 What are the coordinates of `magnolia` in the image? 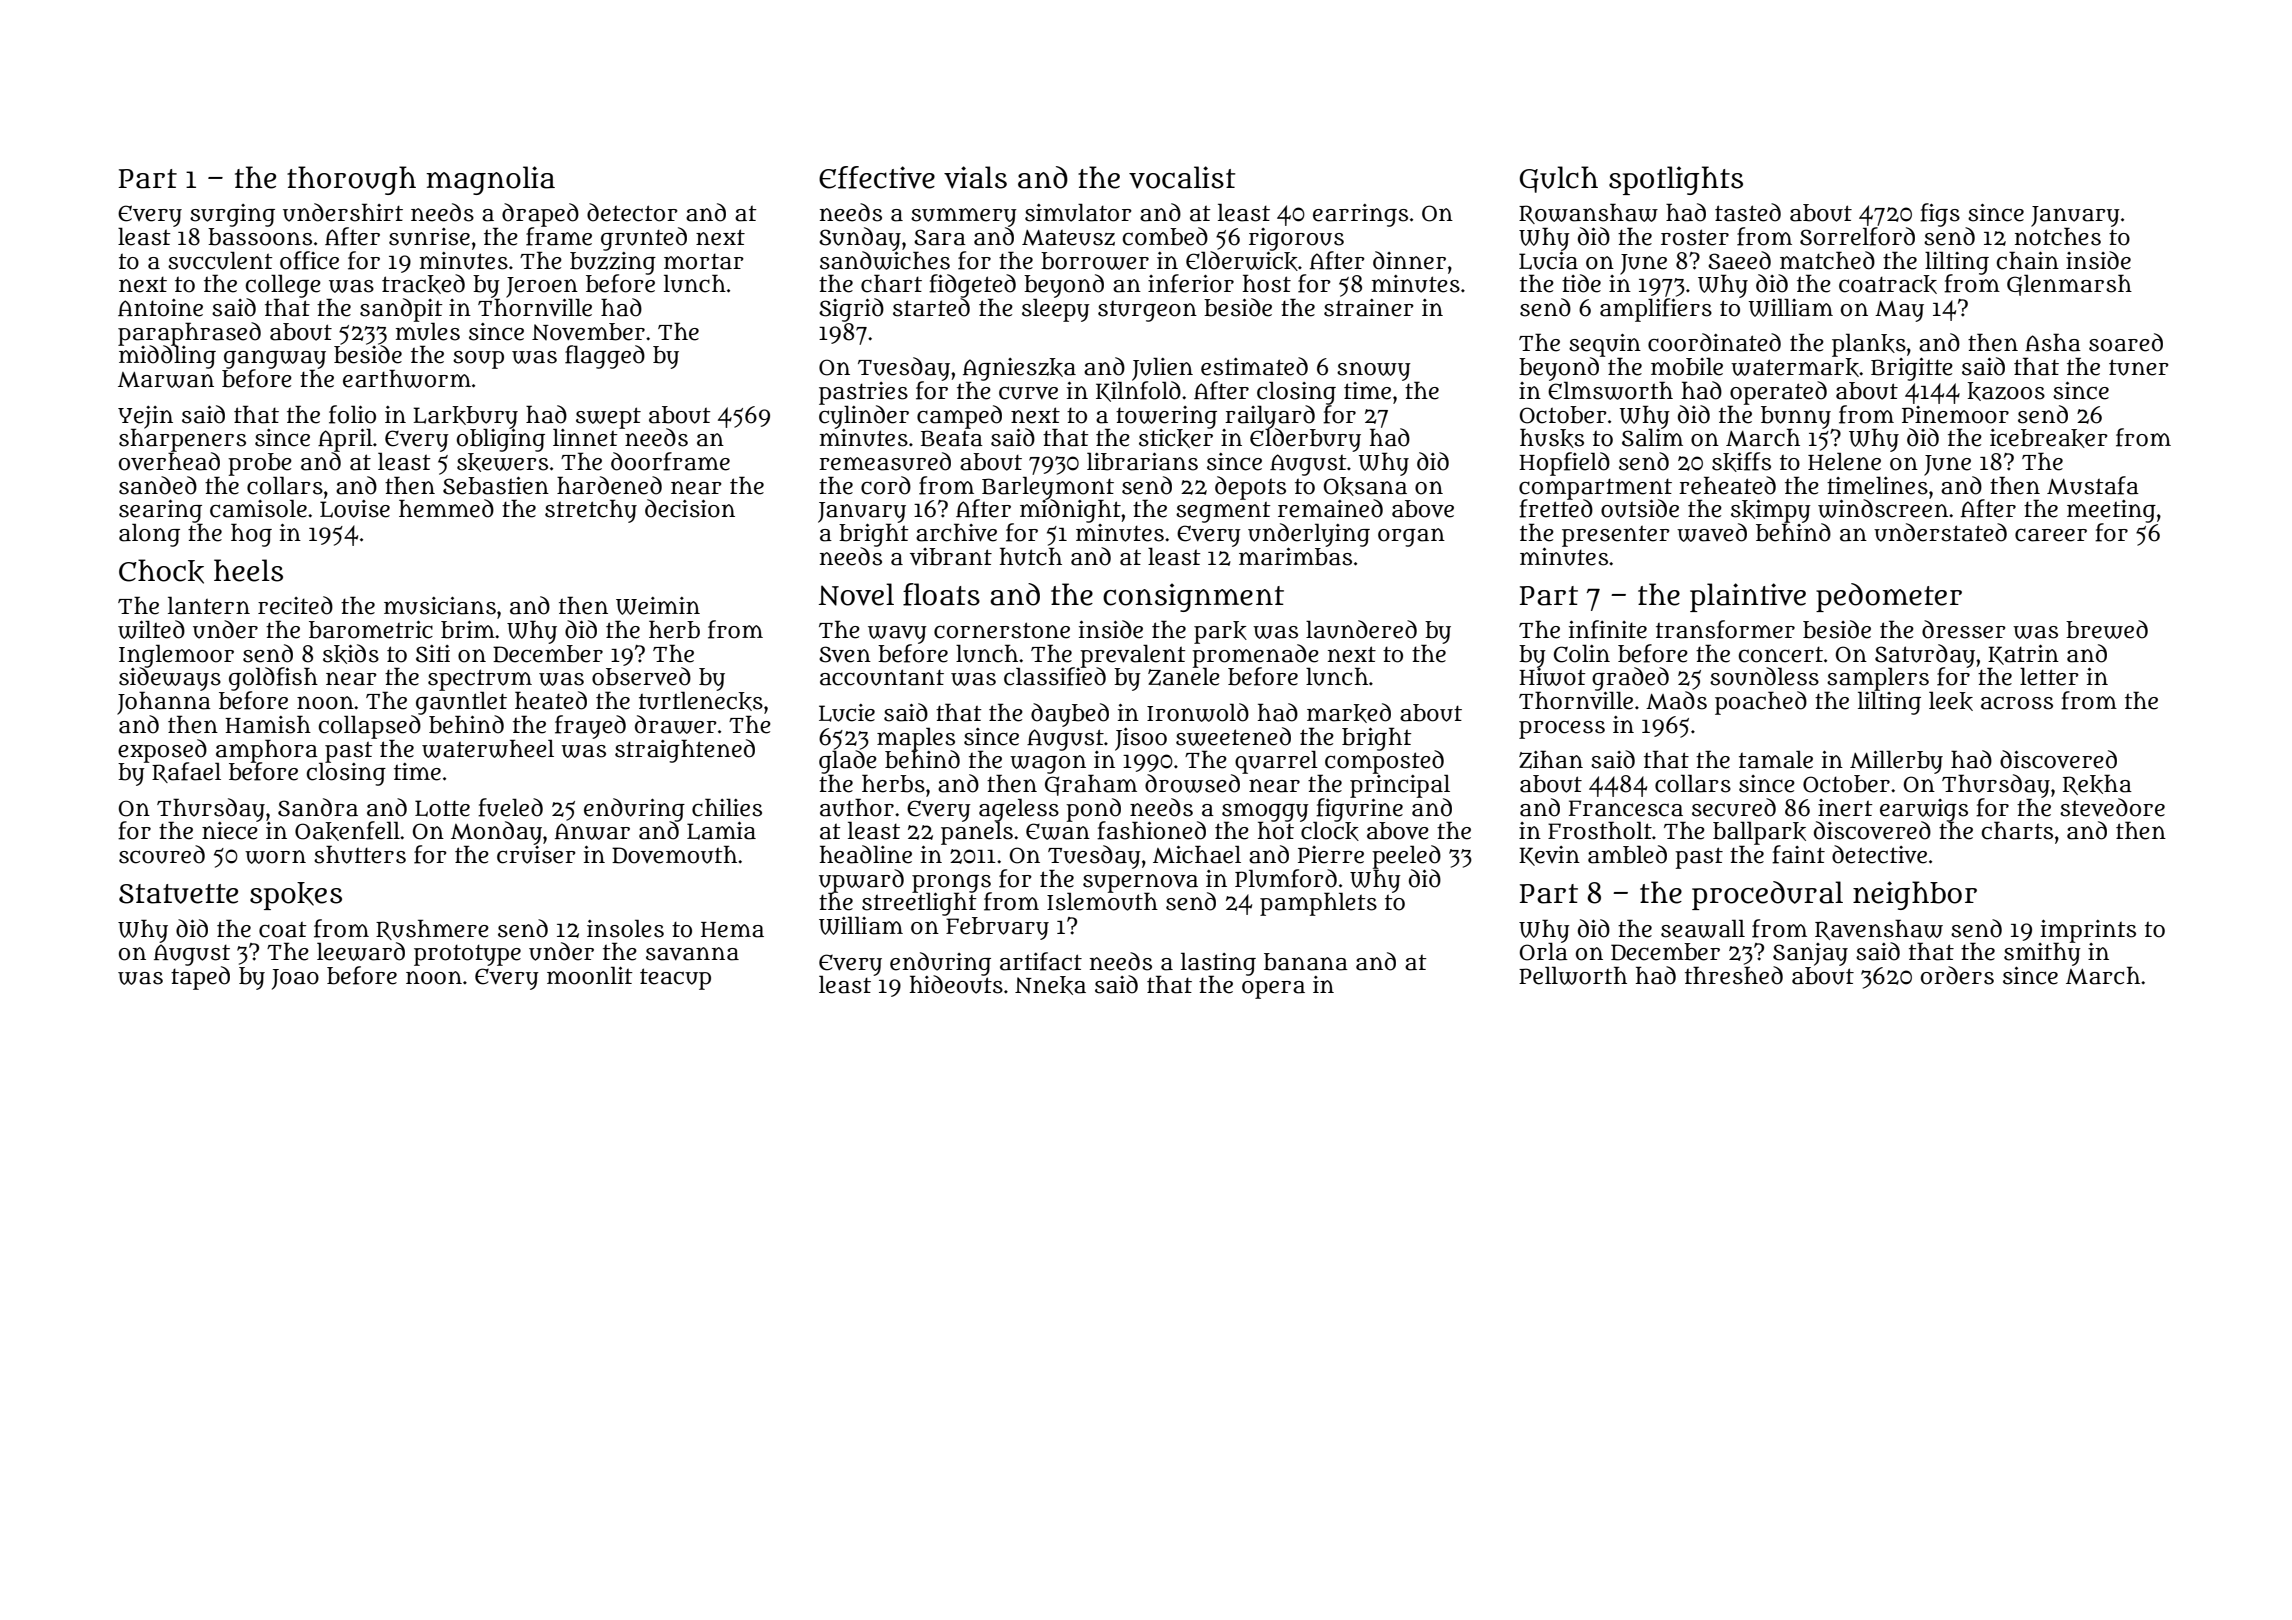 It's located at (490, 180).
